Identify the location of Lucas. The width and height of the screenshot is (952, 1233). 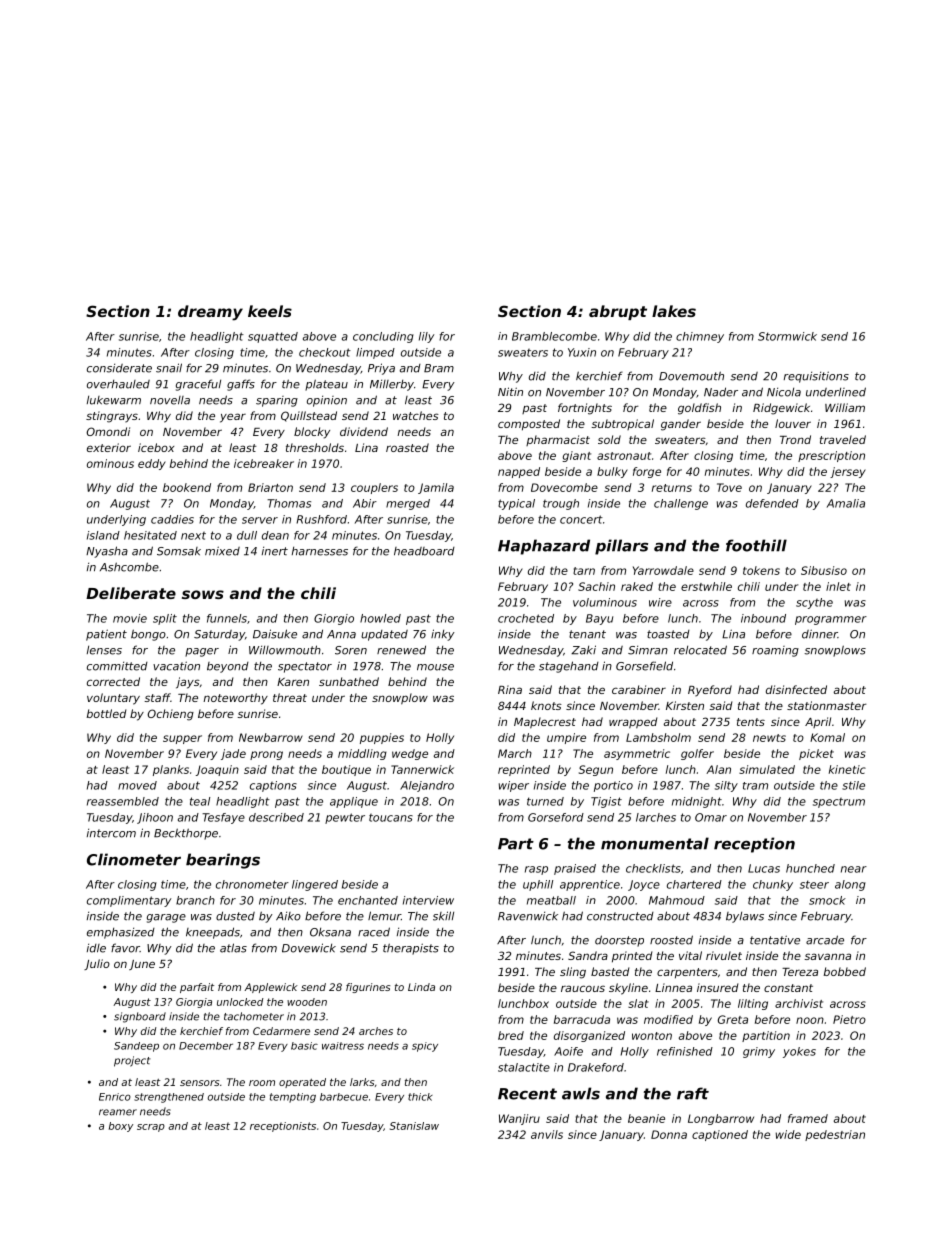
(764, 868).
